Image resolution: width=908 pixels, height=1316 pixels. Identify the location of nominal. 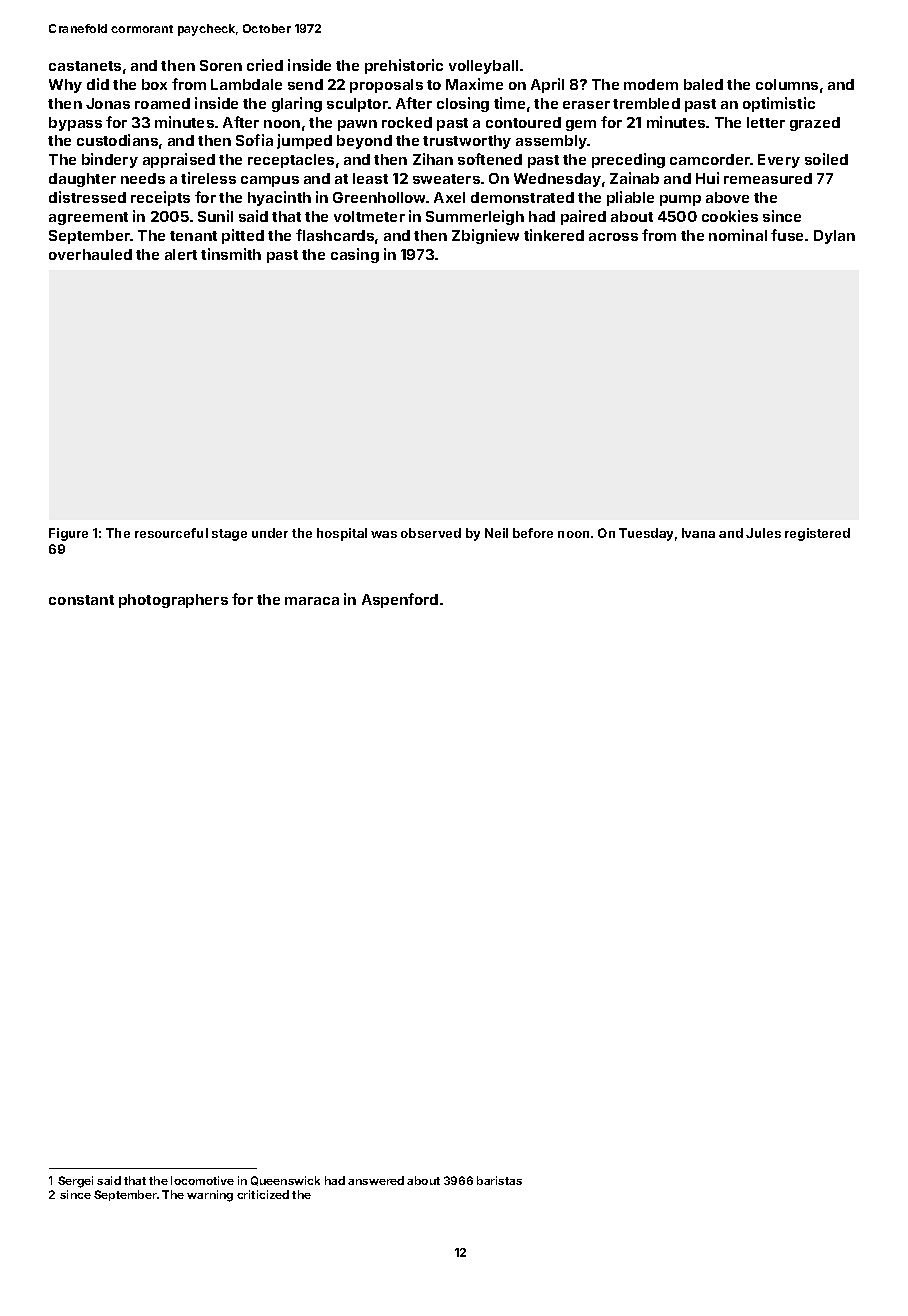
(738, 235).
